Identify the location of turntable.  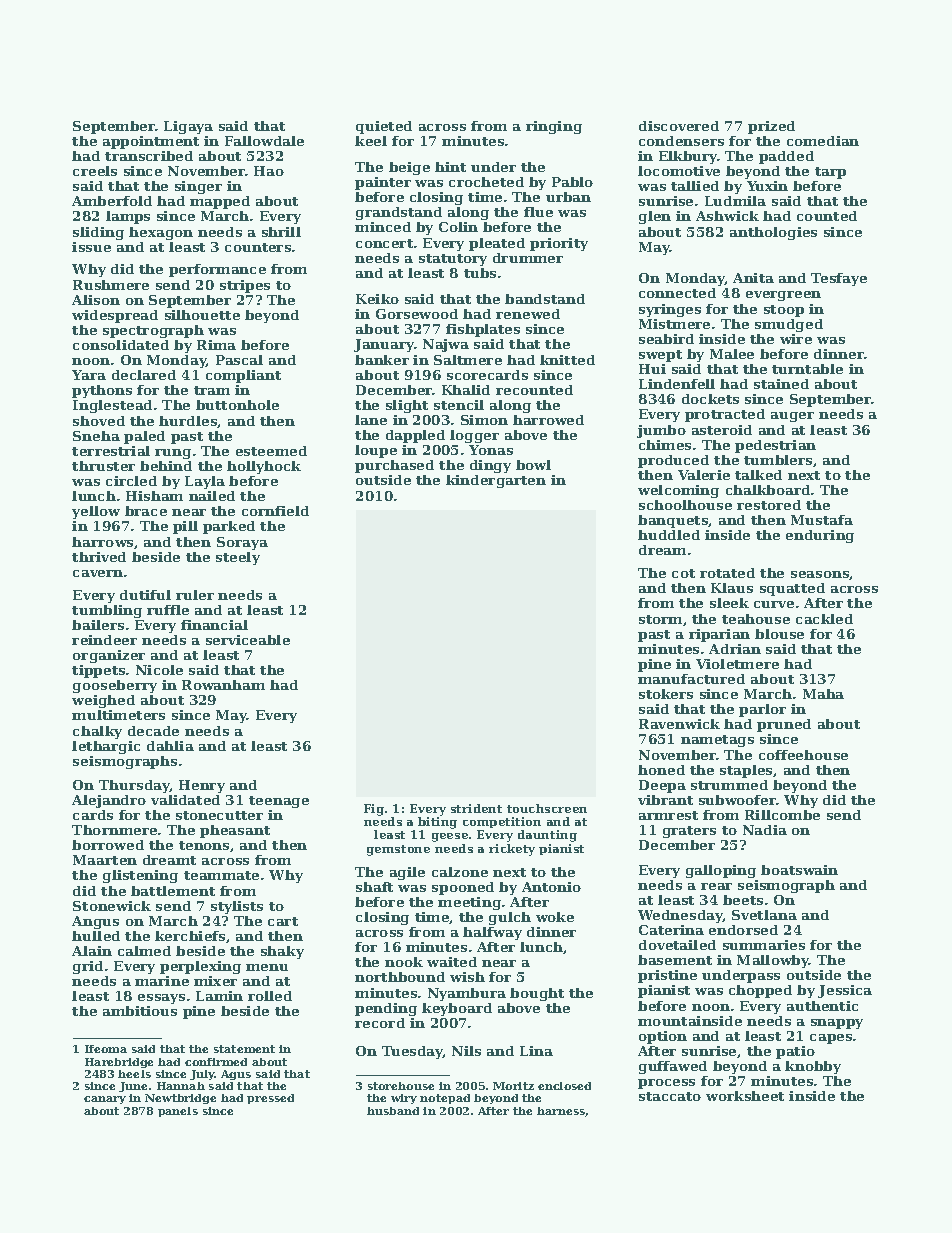
(807, 369).
